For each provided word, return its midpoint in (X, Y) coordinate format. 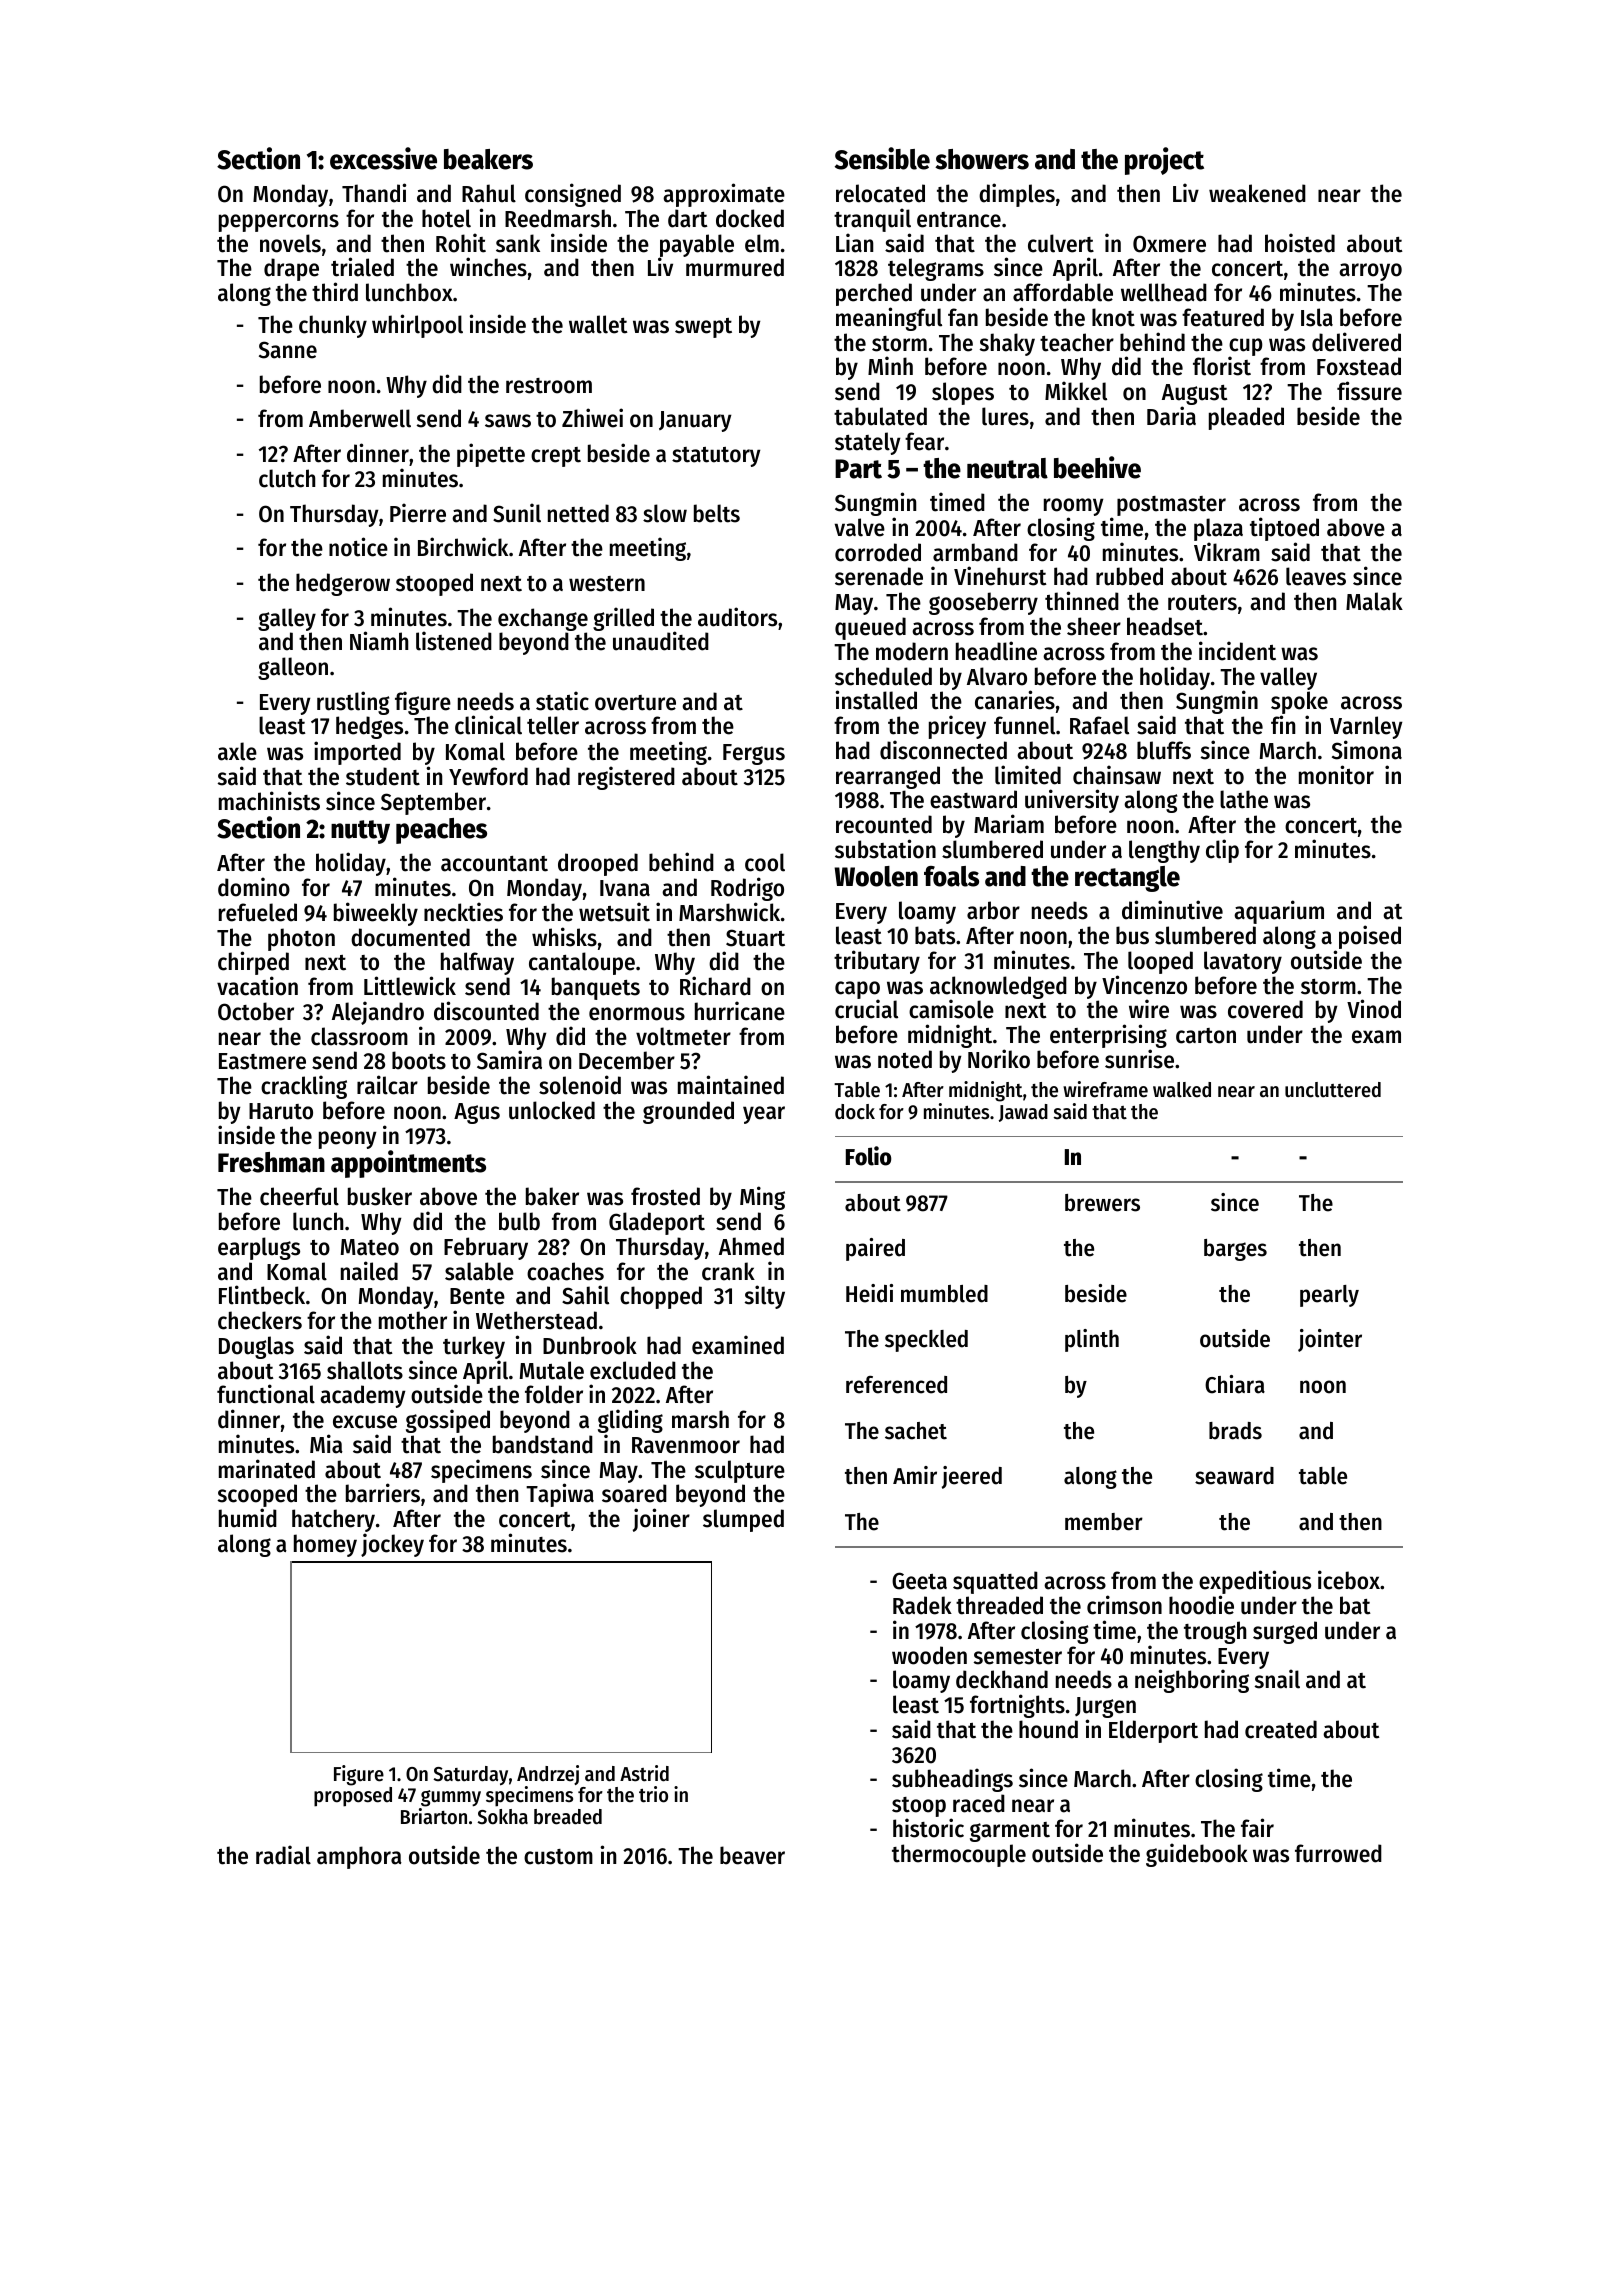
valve (860, 527)
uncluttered (1333, 1090)
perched (874, 294)
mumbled (944, 1294)
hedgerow (343, 584)
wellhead (1164, 292)
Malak (1374, 601)
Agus (477, 1113)
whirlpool (417, 326)
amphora (359, 1857)
